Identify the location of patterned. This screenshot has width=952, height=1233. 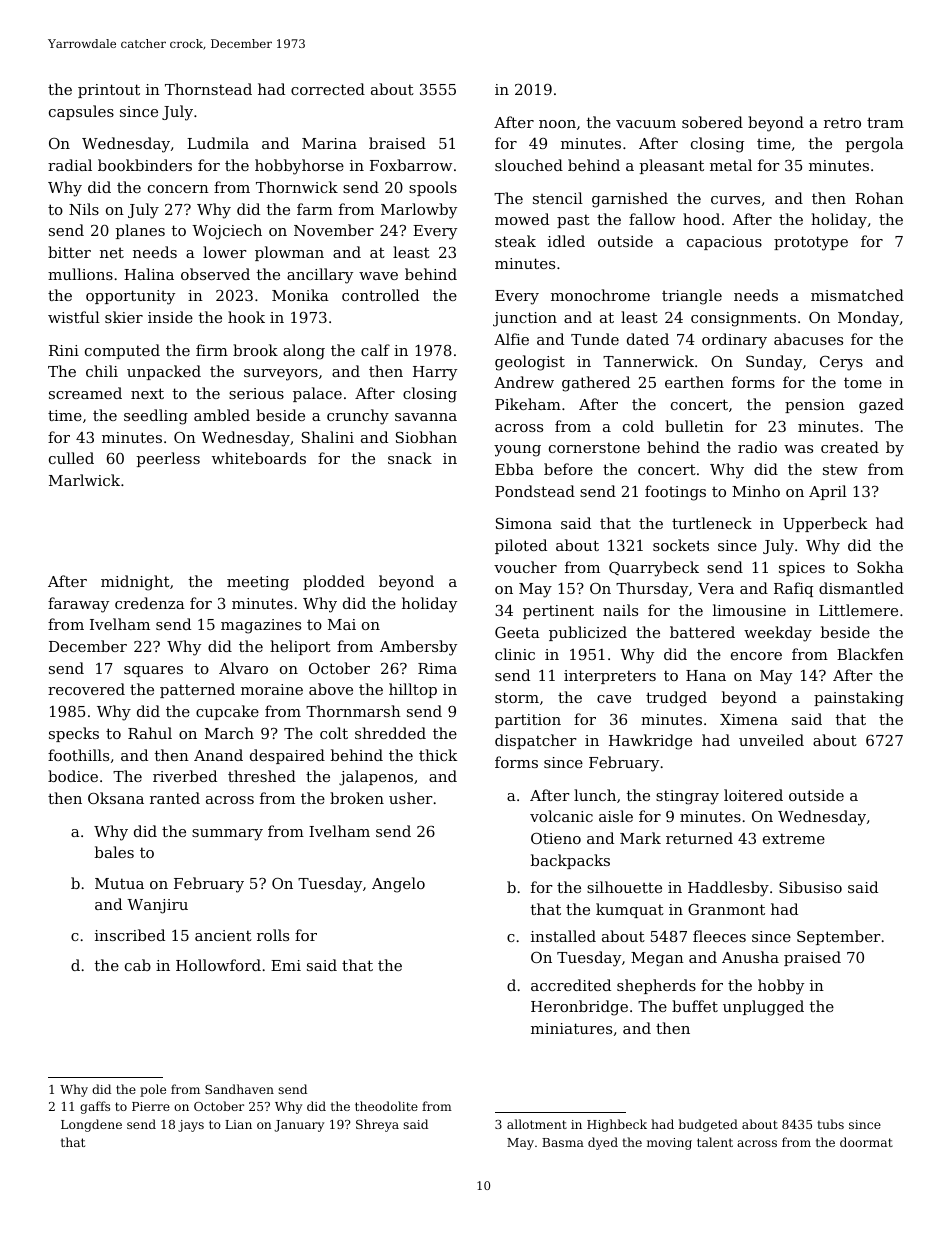
(197, 690).
